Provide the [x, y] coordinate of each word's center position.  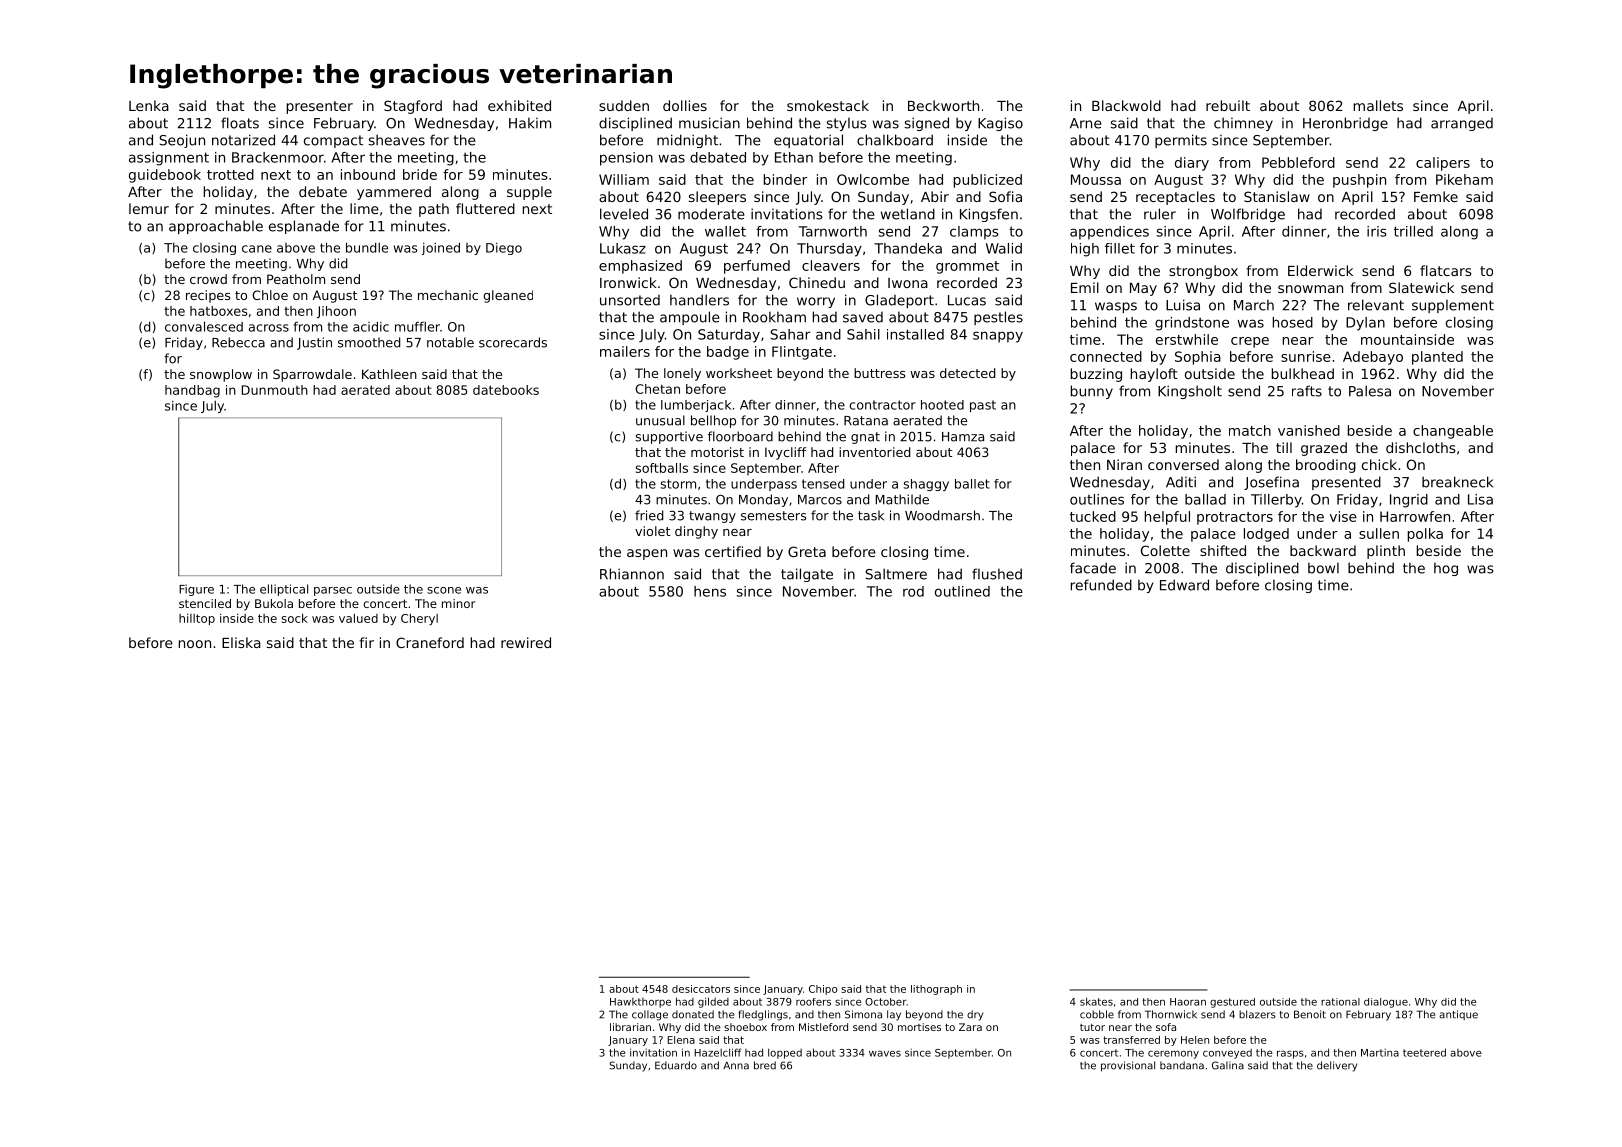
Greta [807, 551]
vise [1343, 516]
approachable [216, 227]
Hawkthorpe [640, 1003]
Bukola [274, 603]
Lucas [967, 300]
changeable [1453, 432]
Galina [1228, 1065]
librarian [630, 1027]
